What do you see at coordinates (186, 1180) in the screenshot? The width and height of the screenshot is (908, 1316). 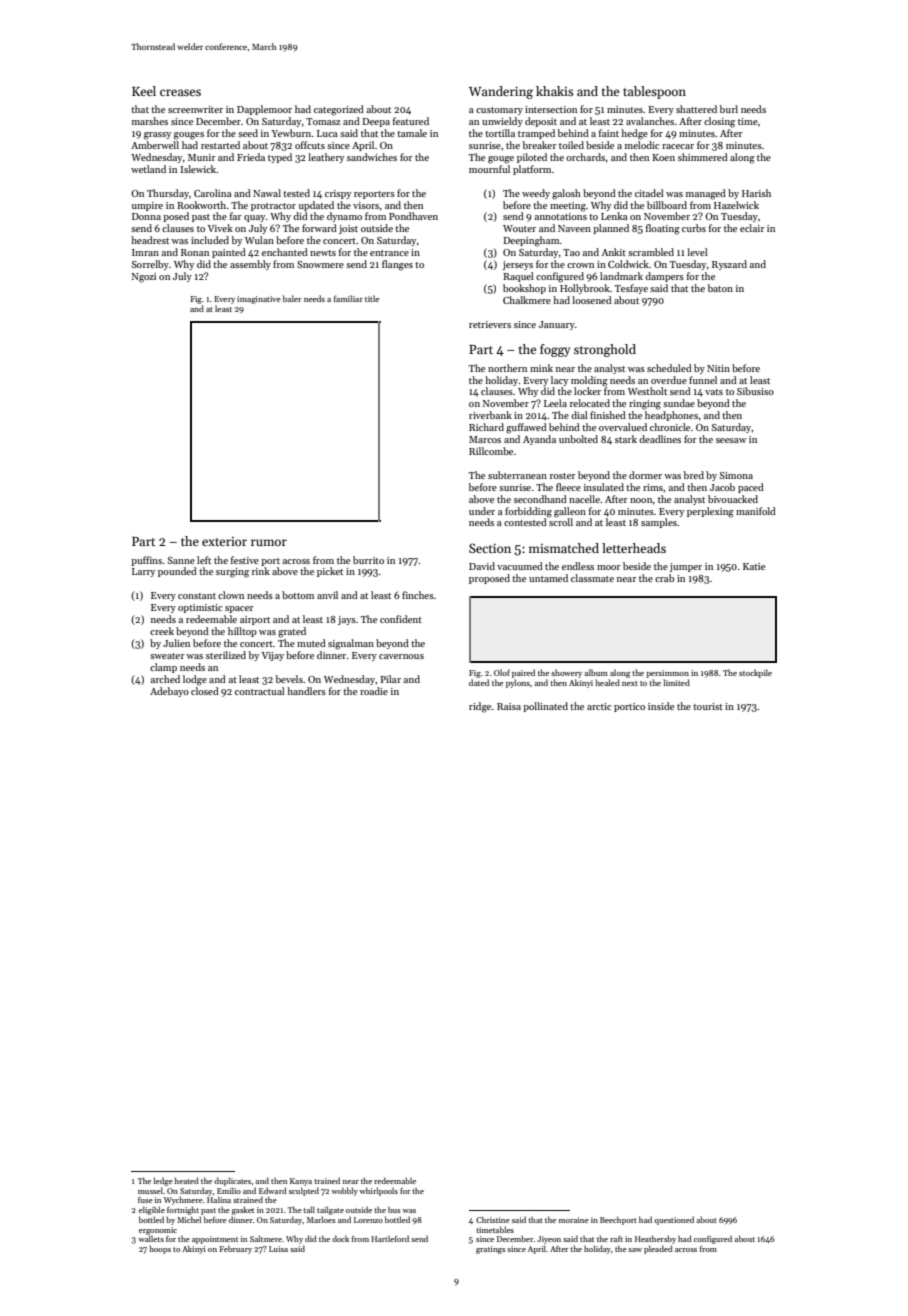 I see `heated` at bounding box center [186, 1180].
